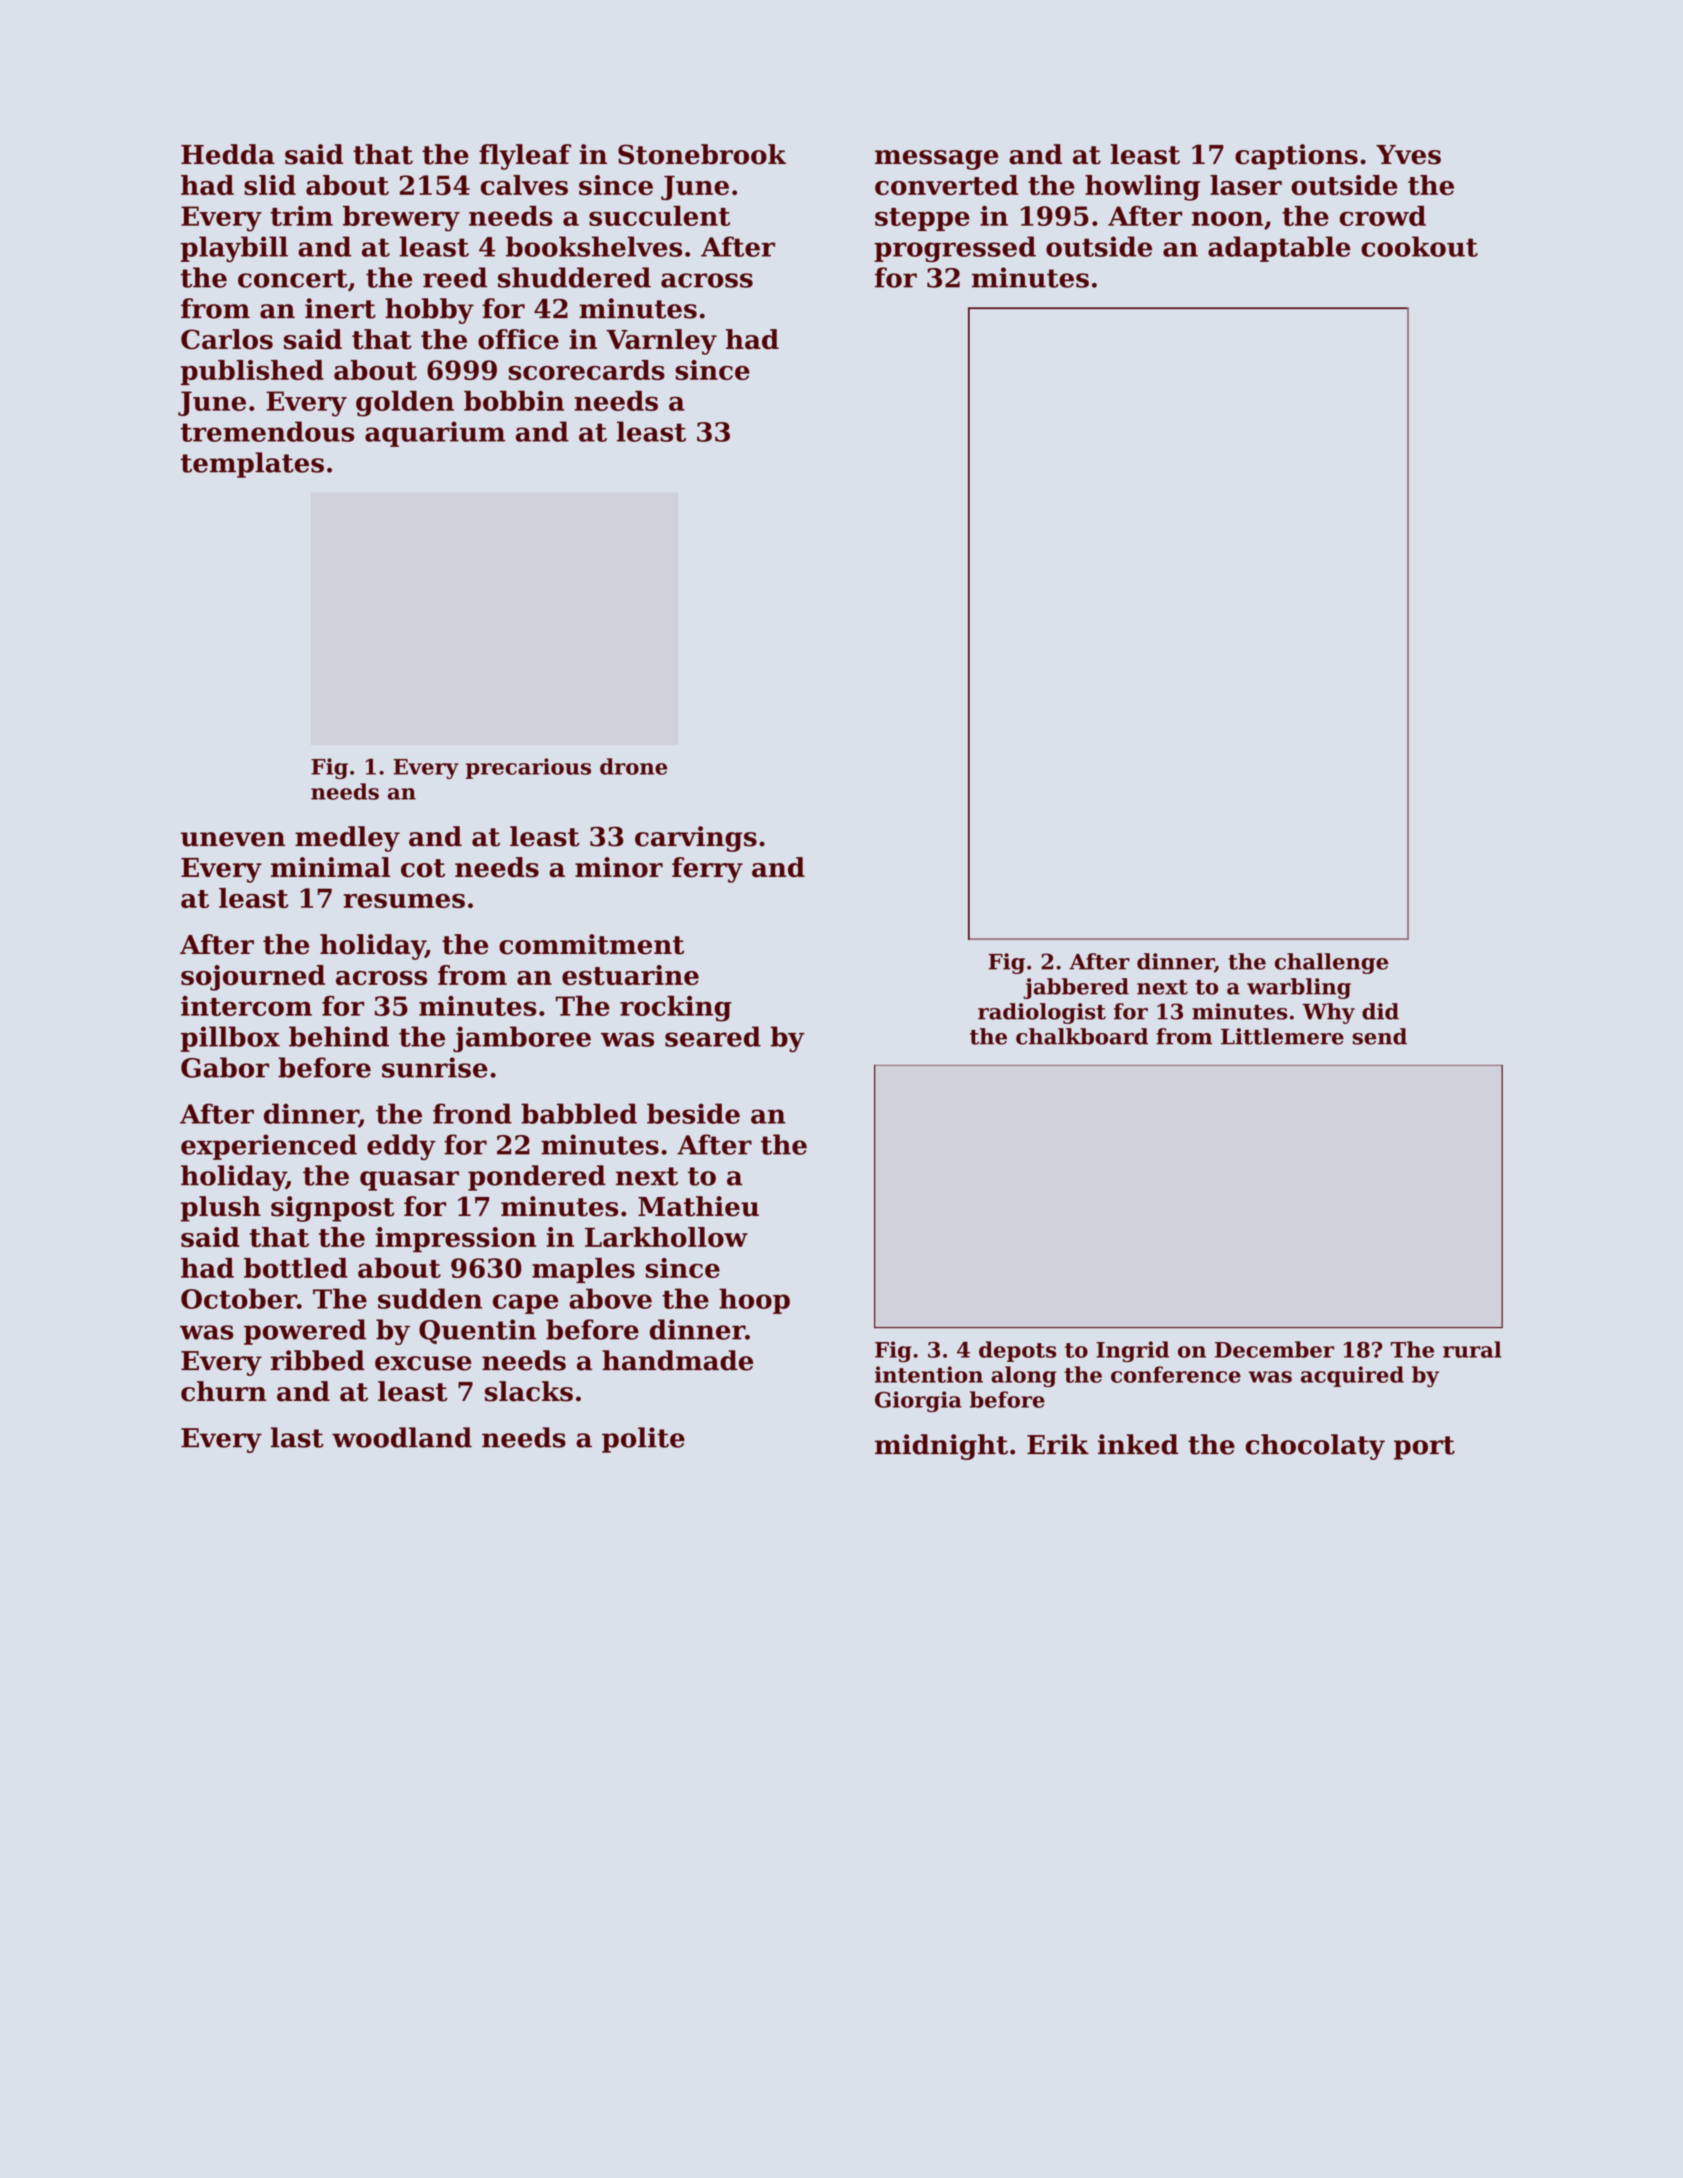 This page has height=2178, width=1683. What do you see at coordinates (1246, 185) in the page?
I see `laser` at bounding box center [1246, 185].
